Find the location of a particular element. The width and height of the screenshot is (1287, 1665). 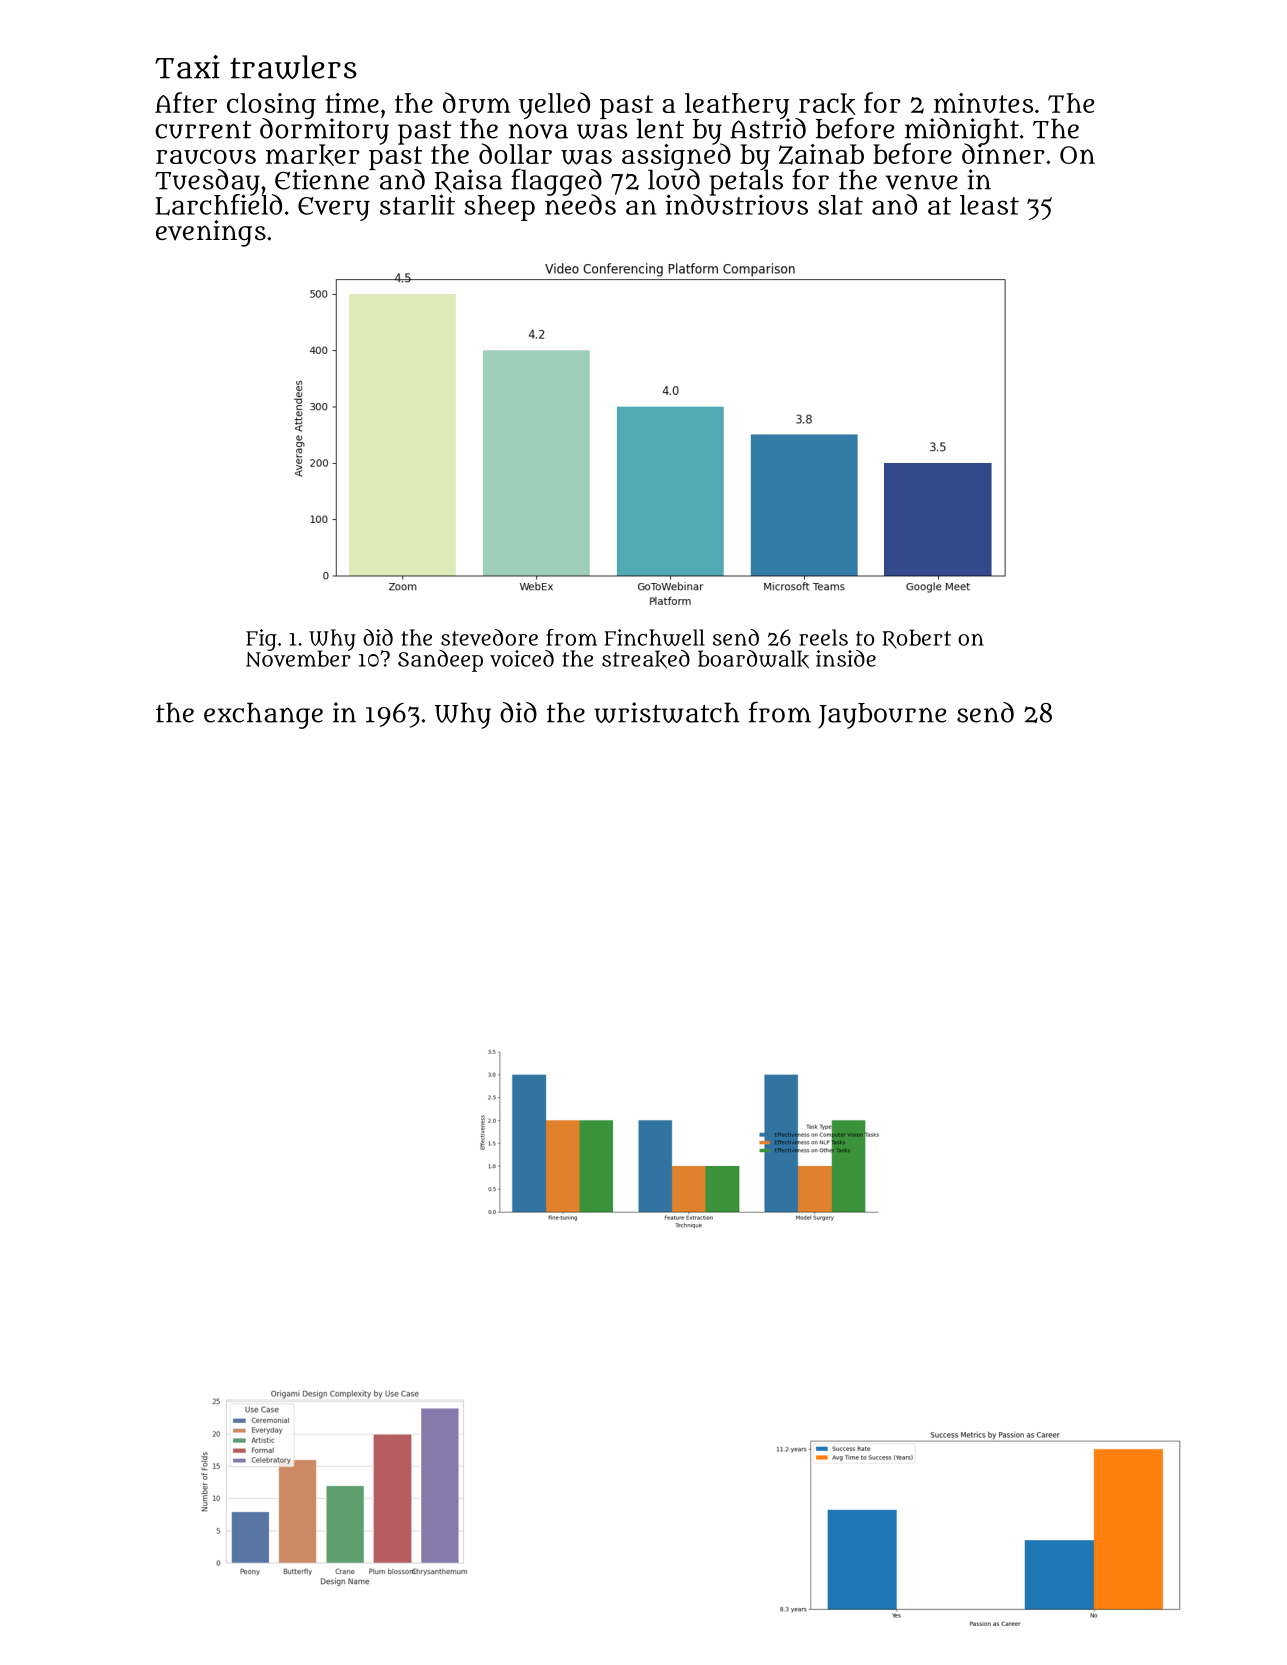

sheep is located at coordinates (499, 208).
